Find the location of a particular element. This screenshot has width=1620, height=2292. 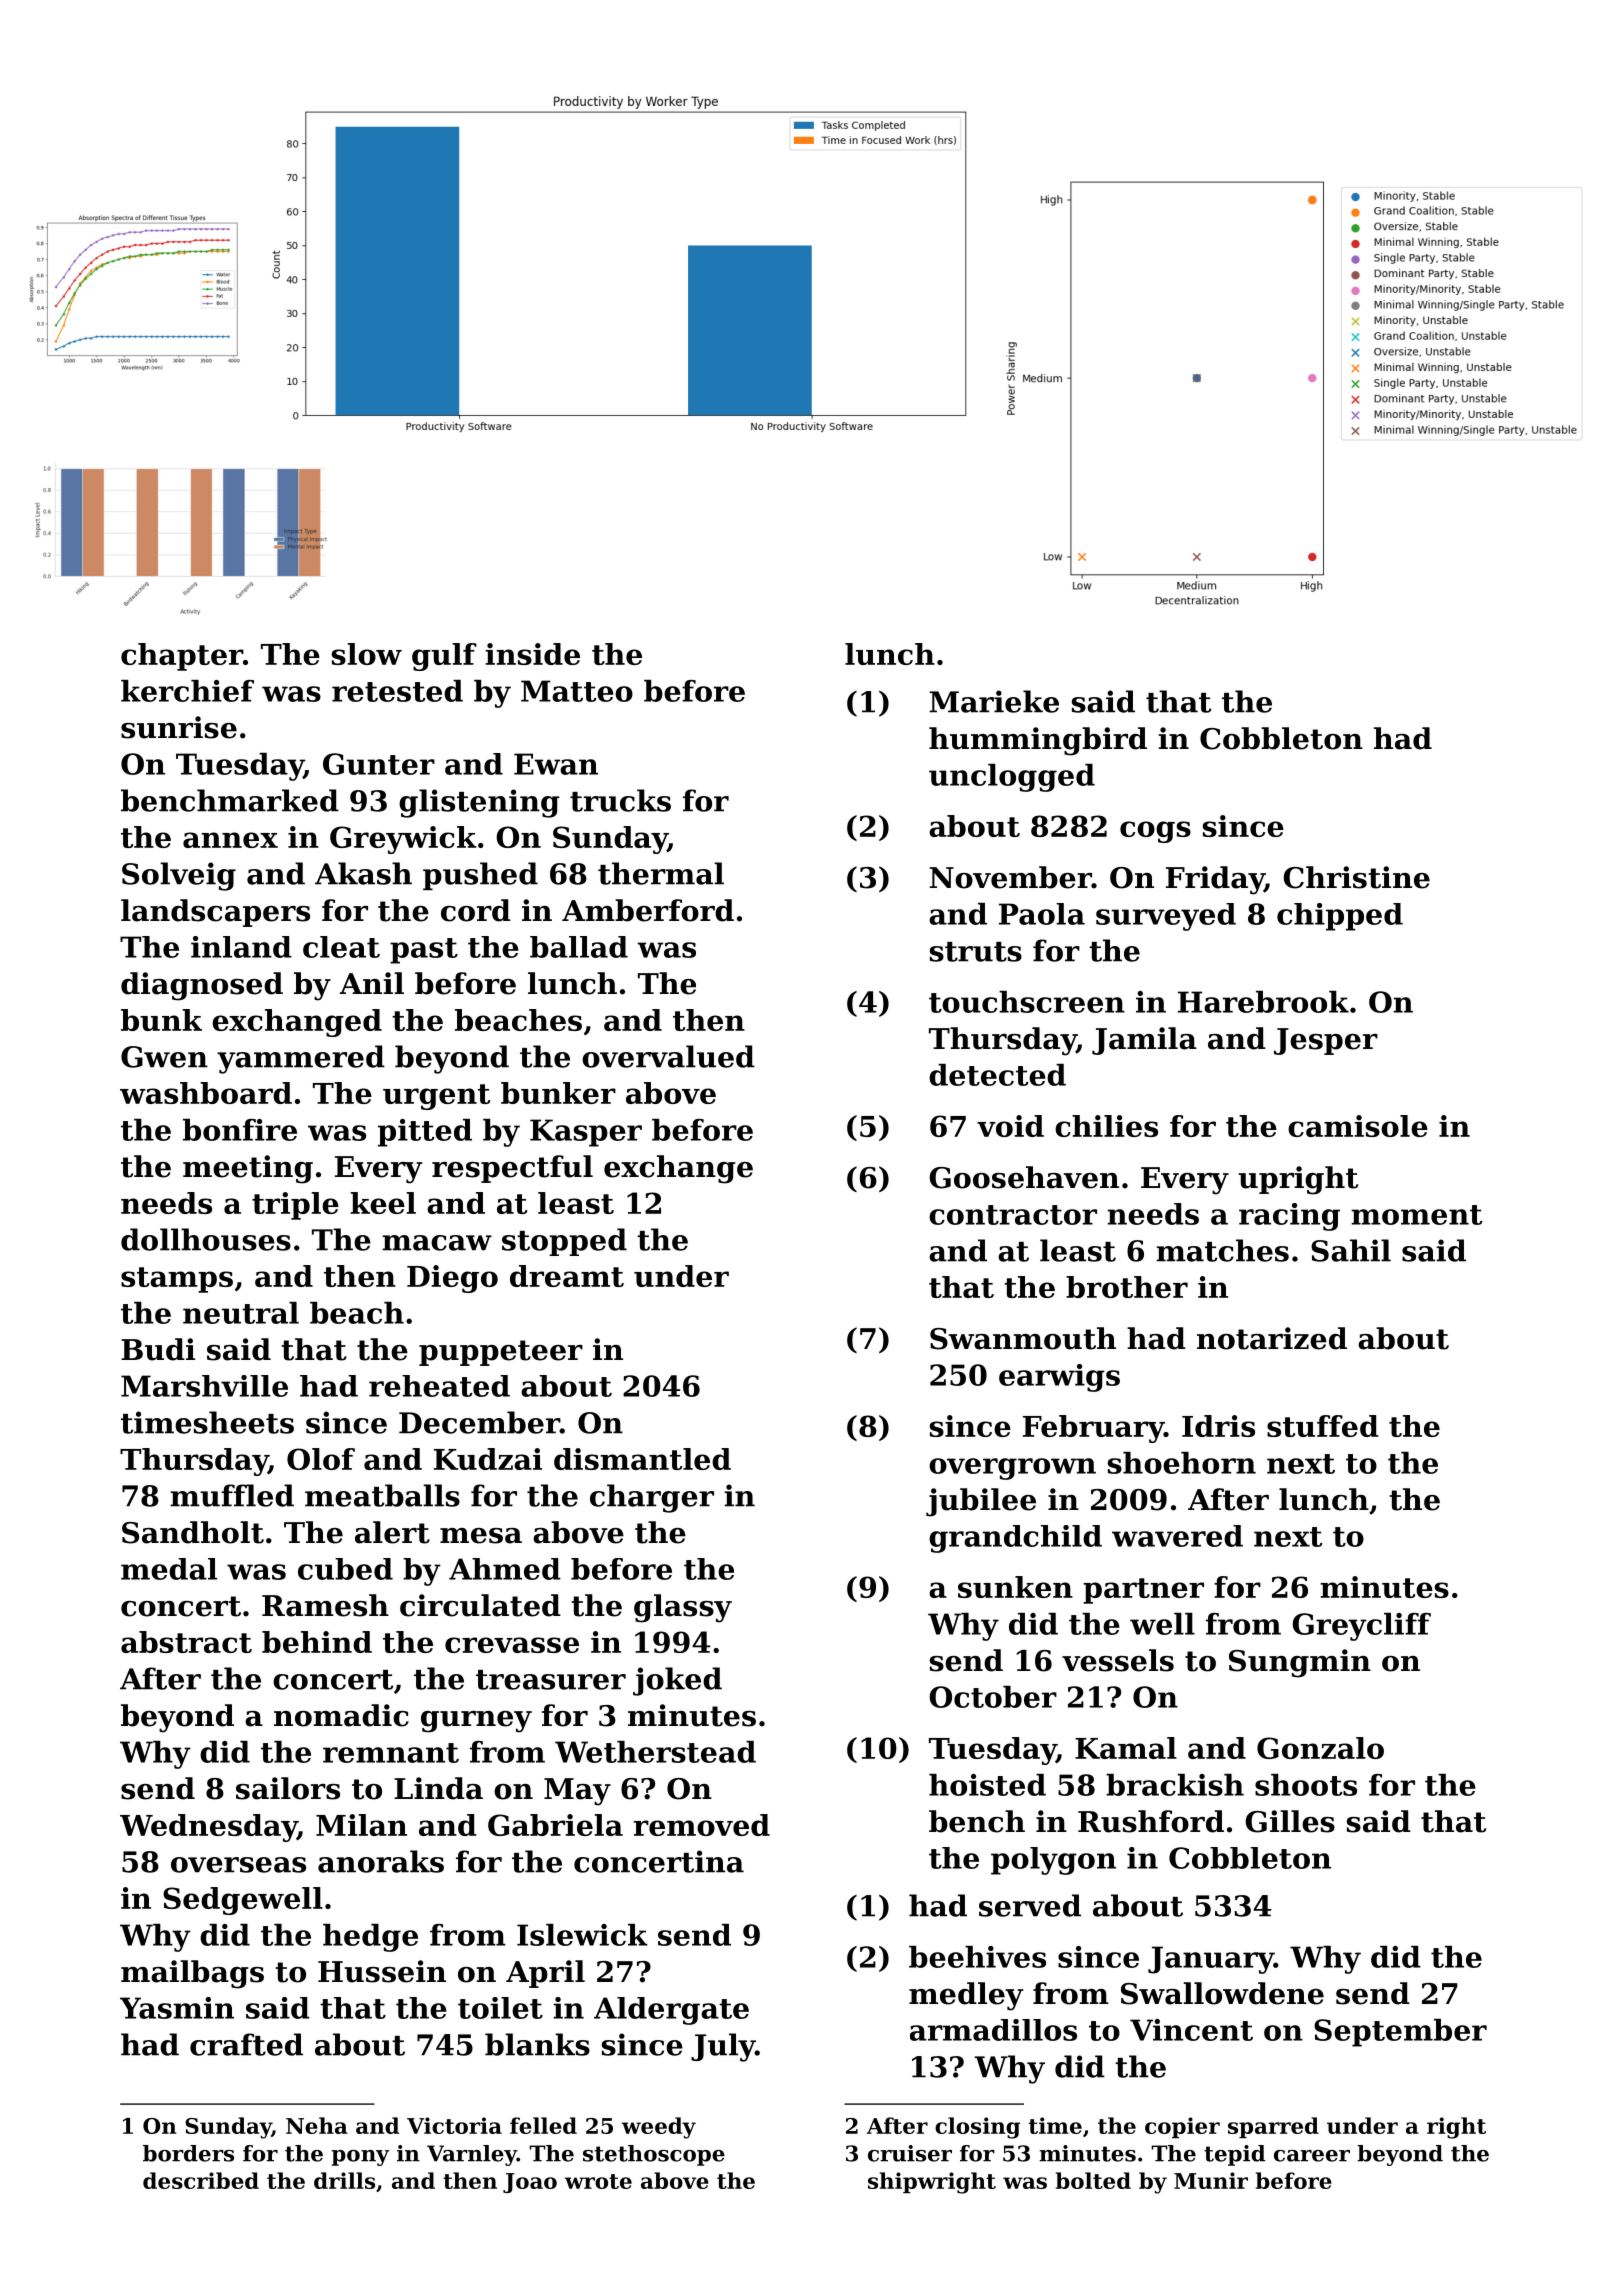

detected is located at coordinates (997, 1075).
